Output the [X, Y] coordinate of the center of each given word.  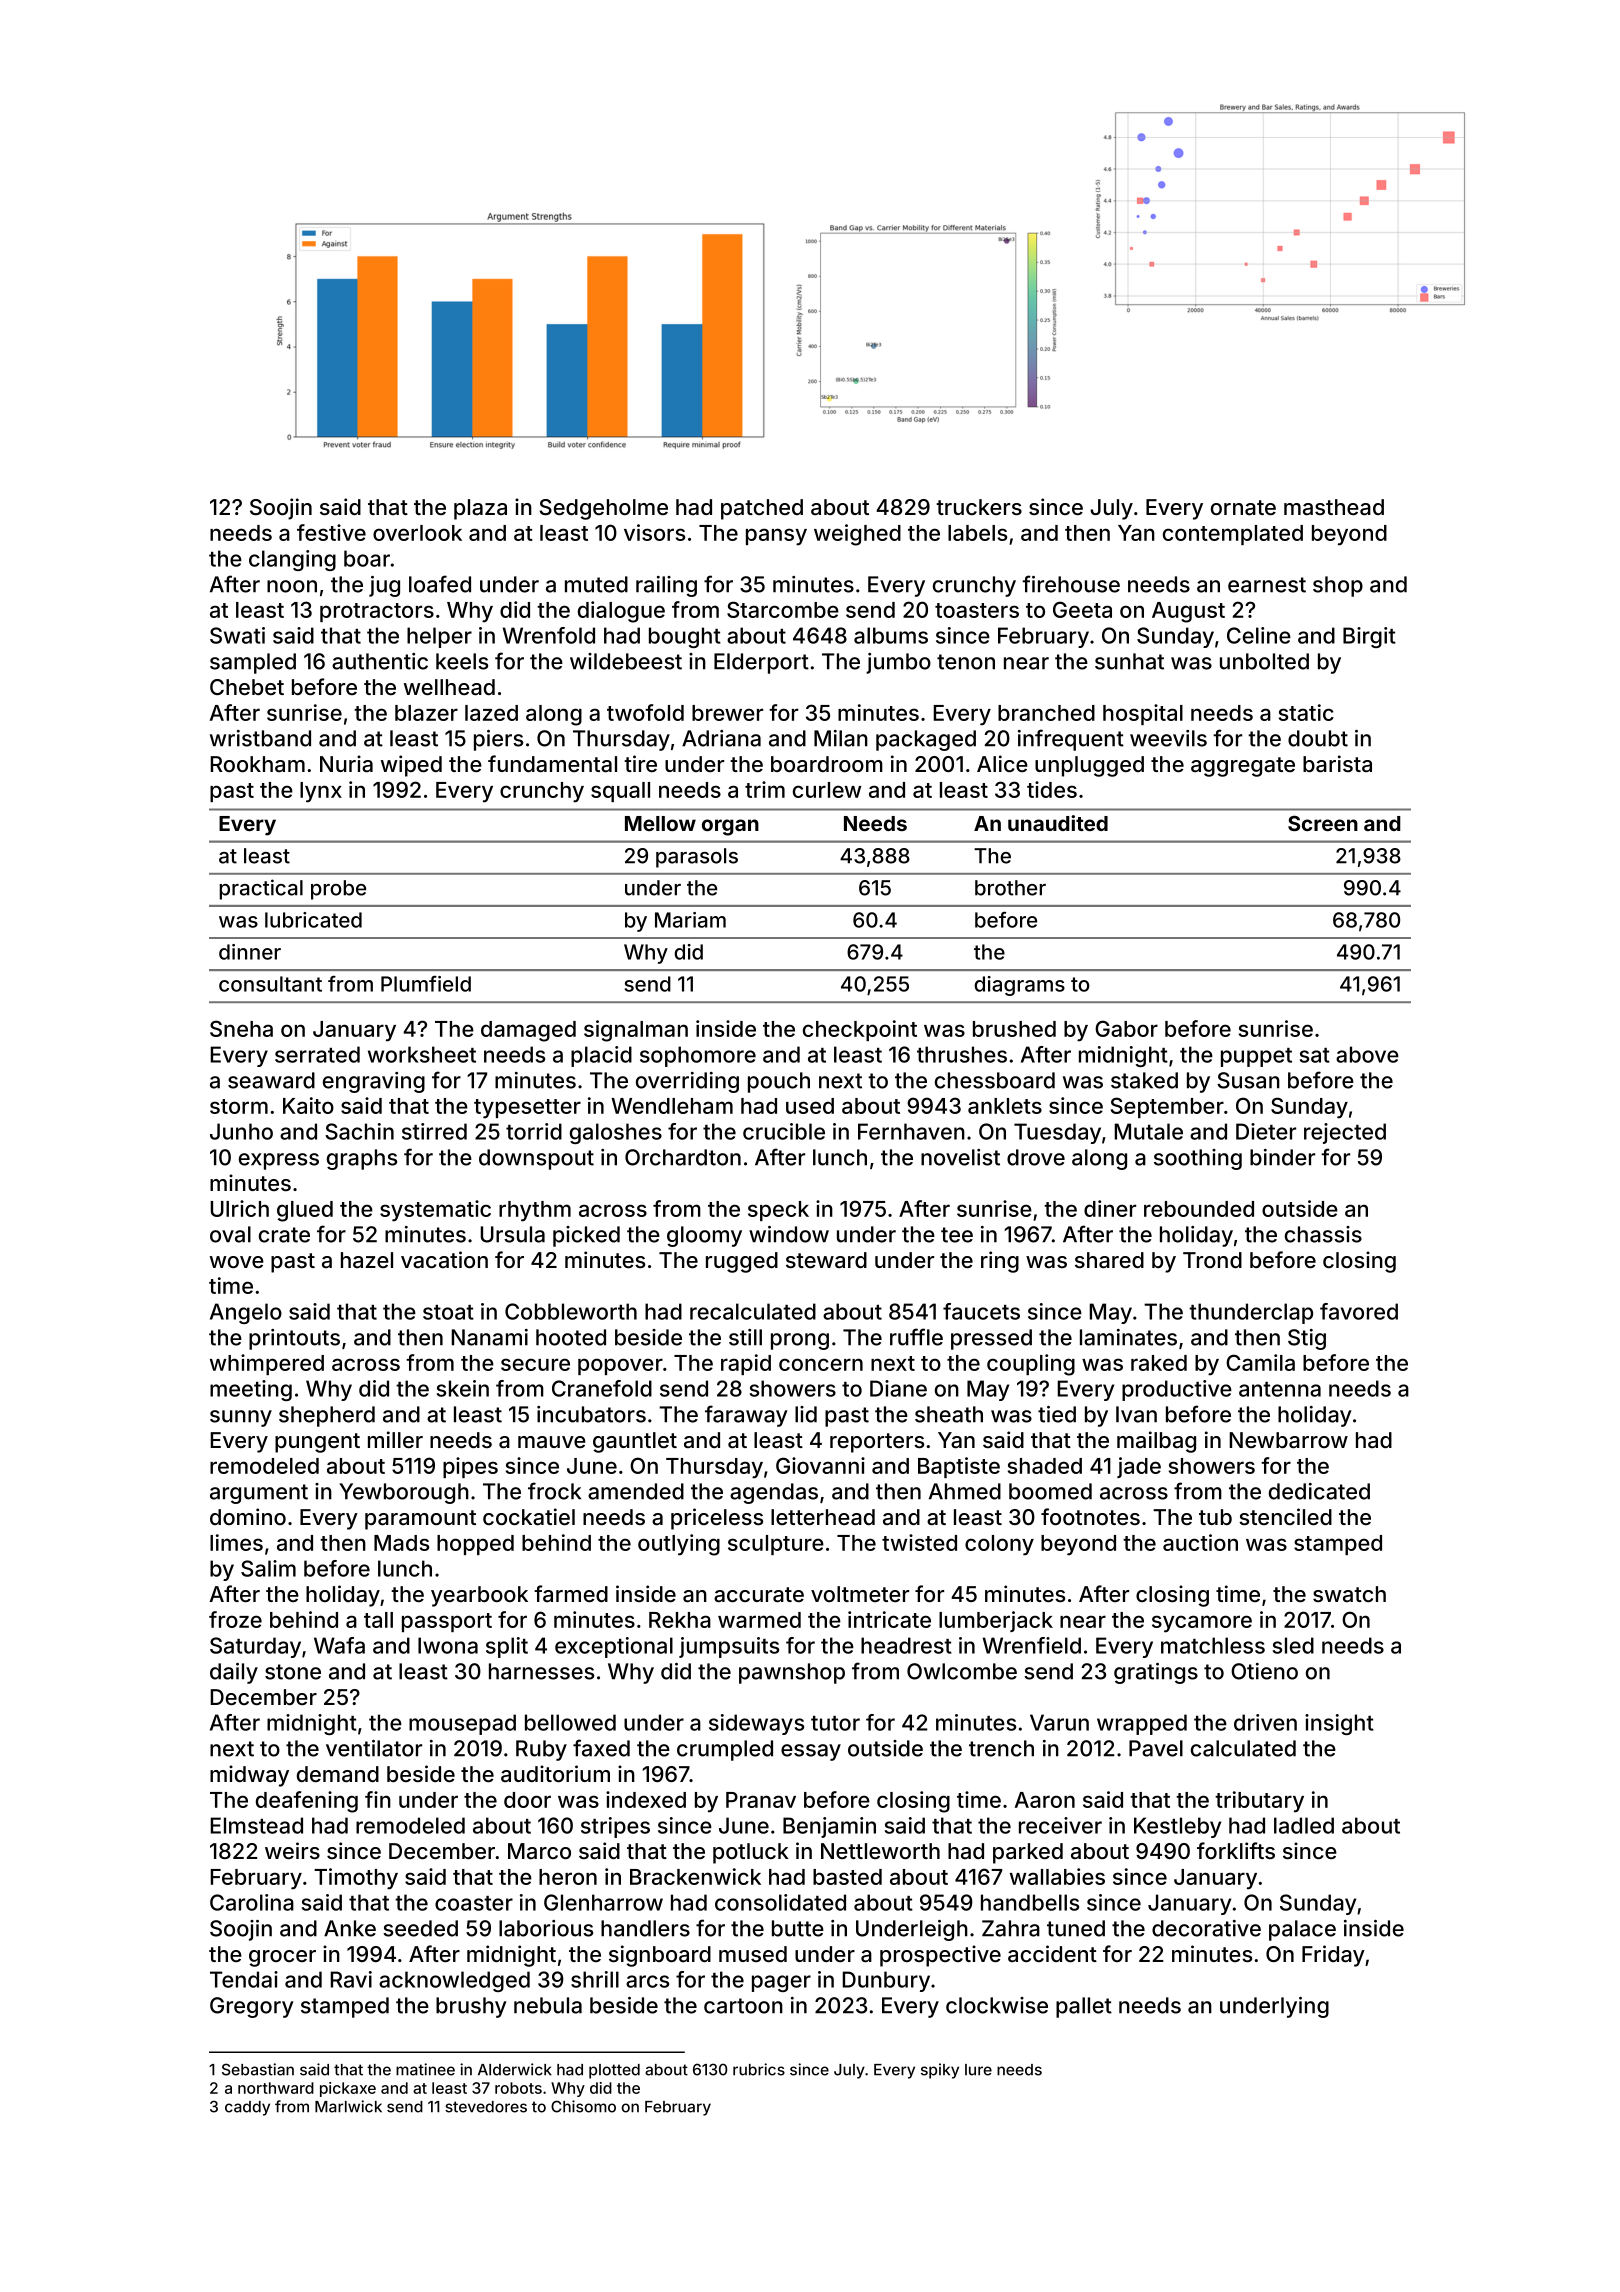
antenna [1280, 1389]
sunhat [1129, 661]
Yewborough [404, 1493]
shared [1109, 1260]
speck [778, 1211]
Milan [841, 738]
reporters [877, 1443]
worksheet [422, 1054]
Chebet [247, 687]
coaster [474, 1903]
